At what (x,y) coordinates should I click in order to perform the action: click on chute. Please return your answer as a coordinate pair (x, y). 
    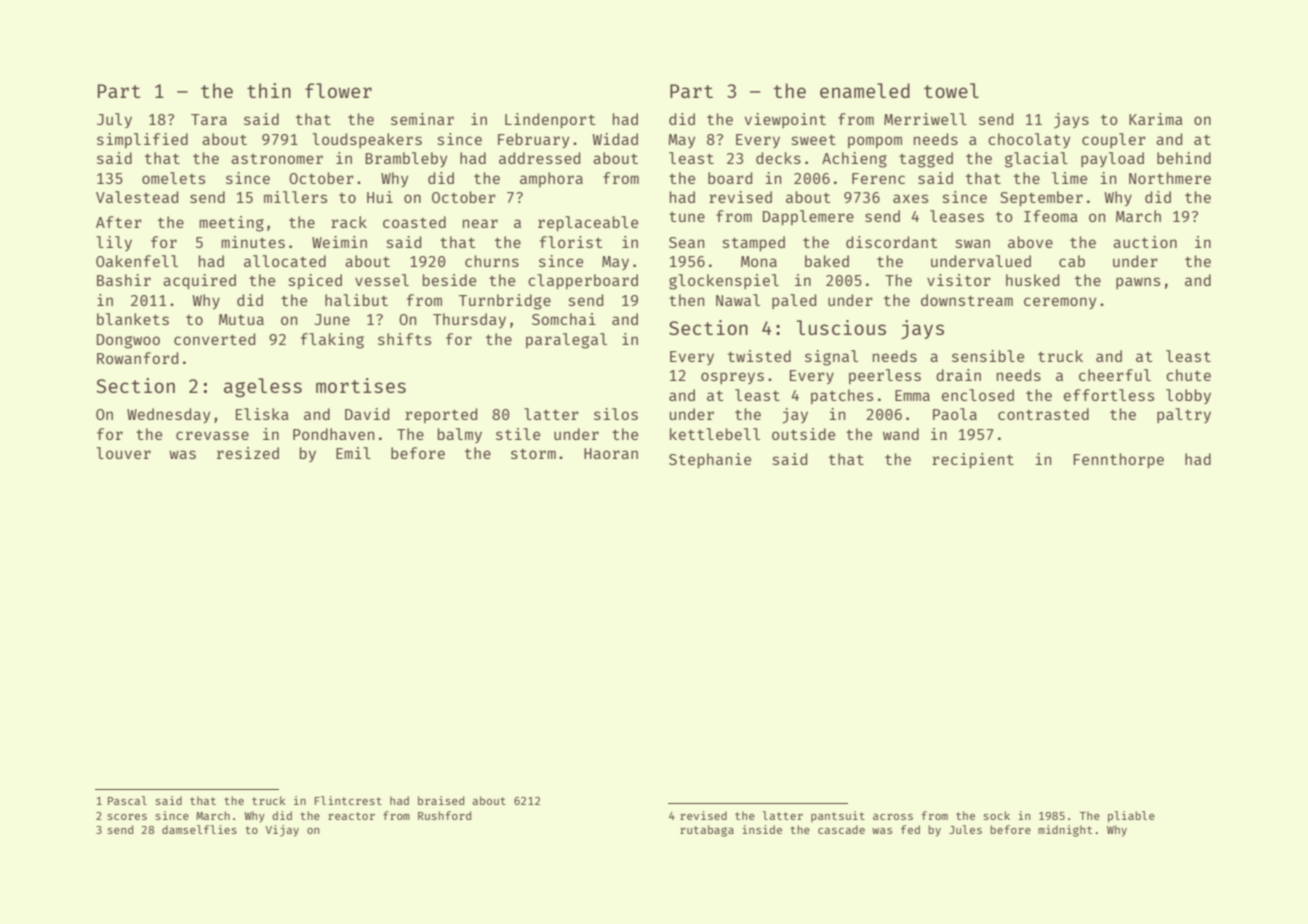
    Looking at the image, I should click on (1188, 375).
